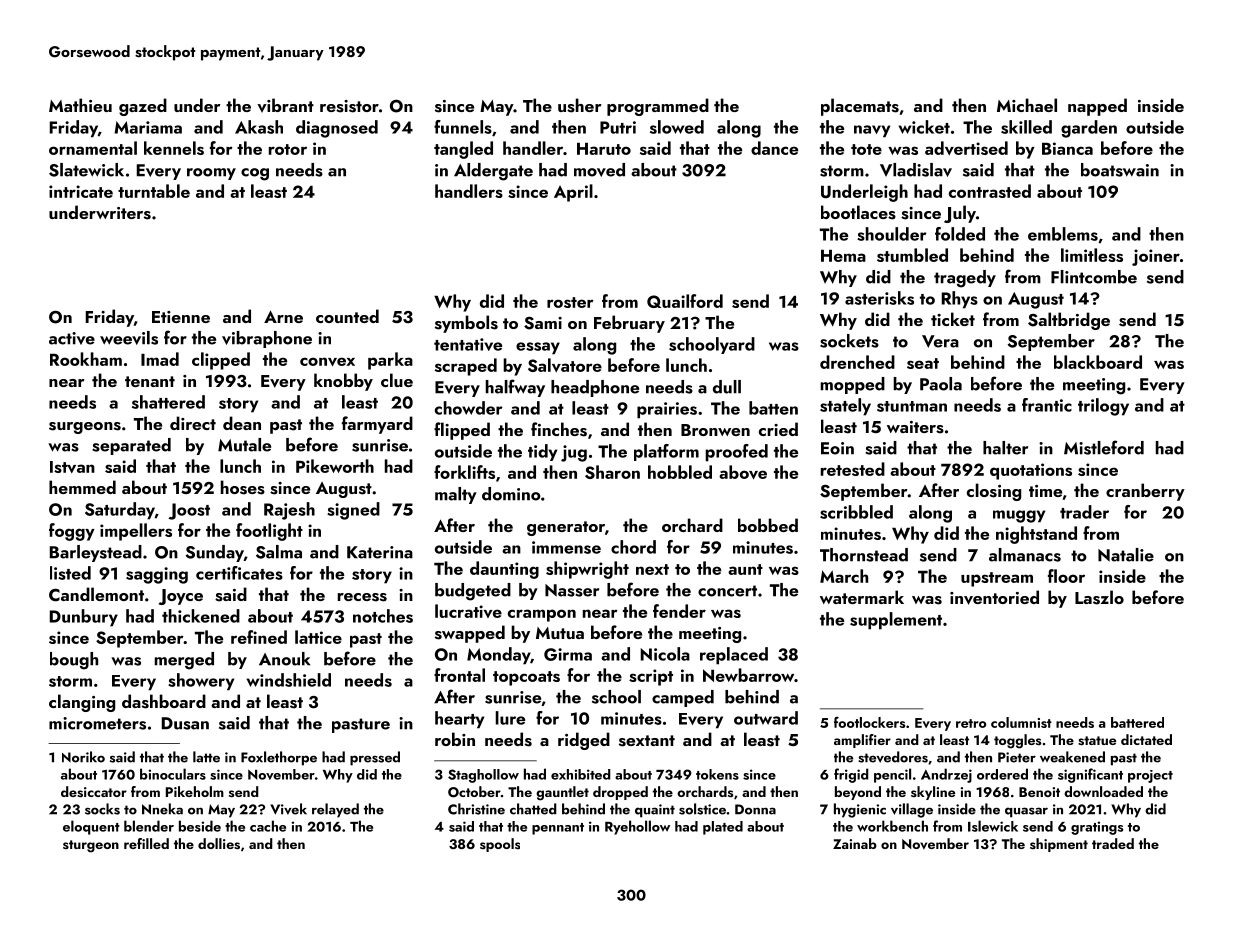 This screenshot has height=952, width=1233. I want to click on scribbled, so click(856, 512).
